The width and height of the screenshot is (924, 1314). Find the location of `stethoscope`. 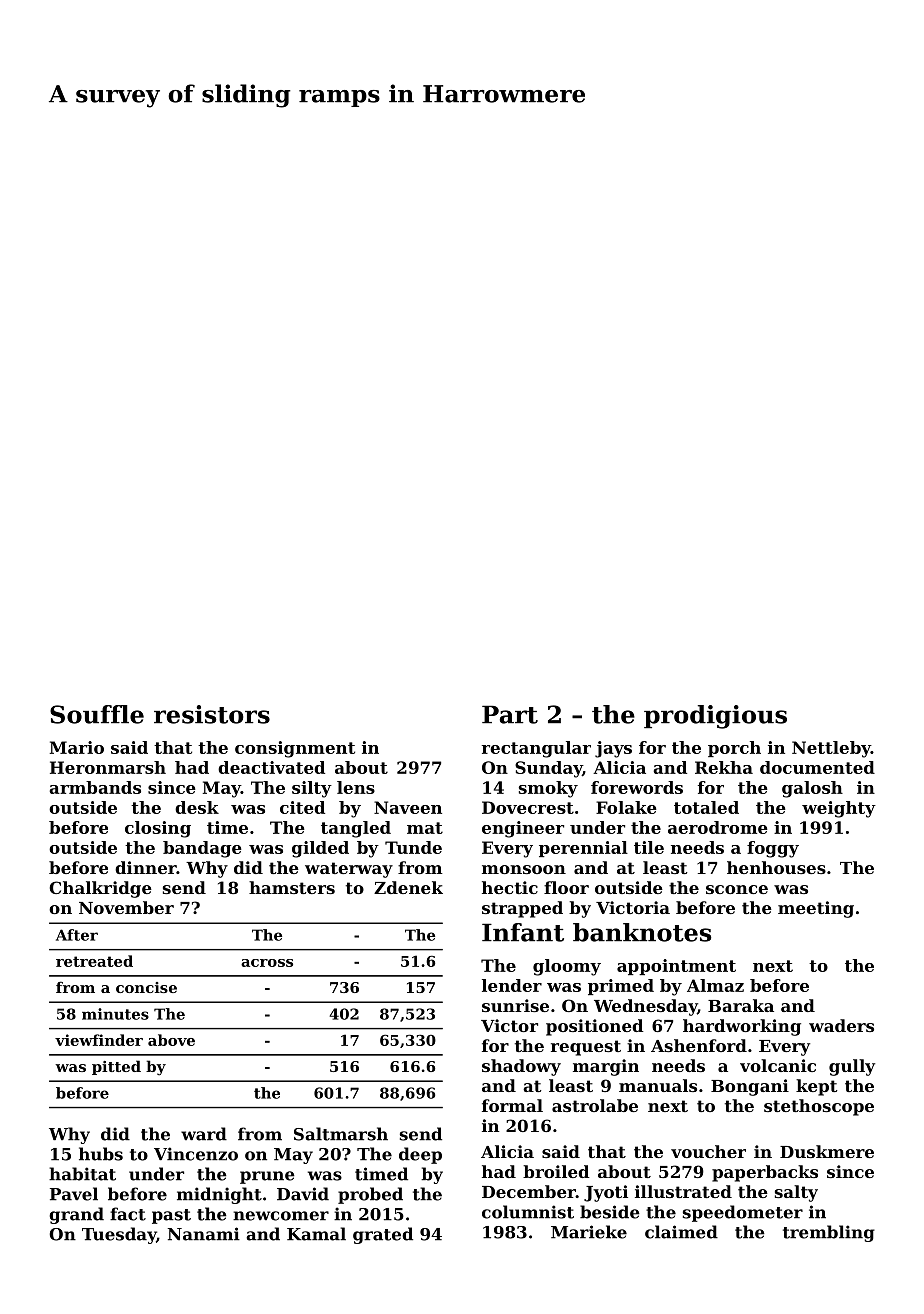

stethoscope is located at coordinates (819, 1107).
